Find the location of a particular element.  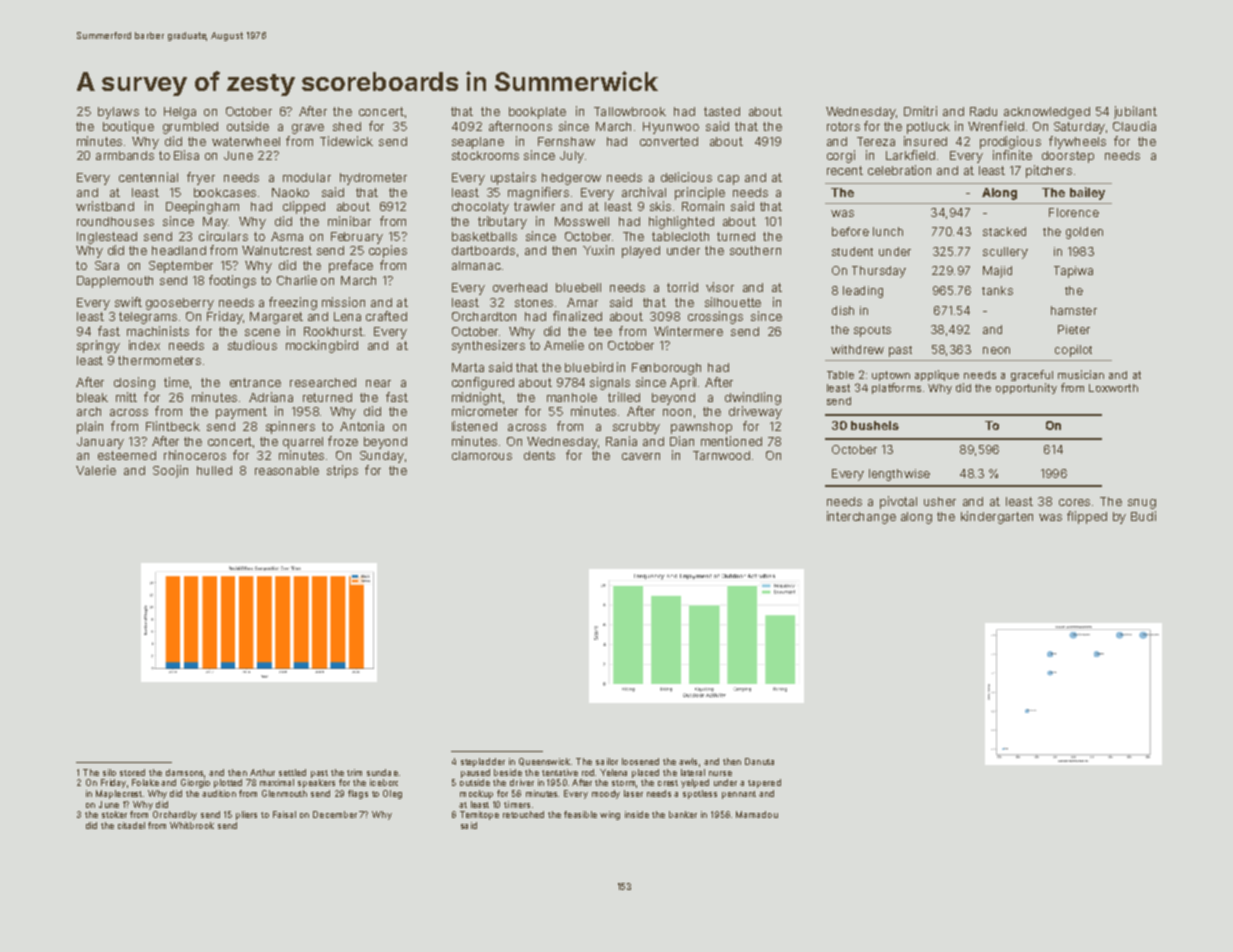

lengthwise is located at coordinates (899, 475).
